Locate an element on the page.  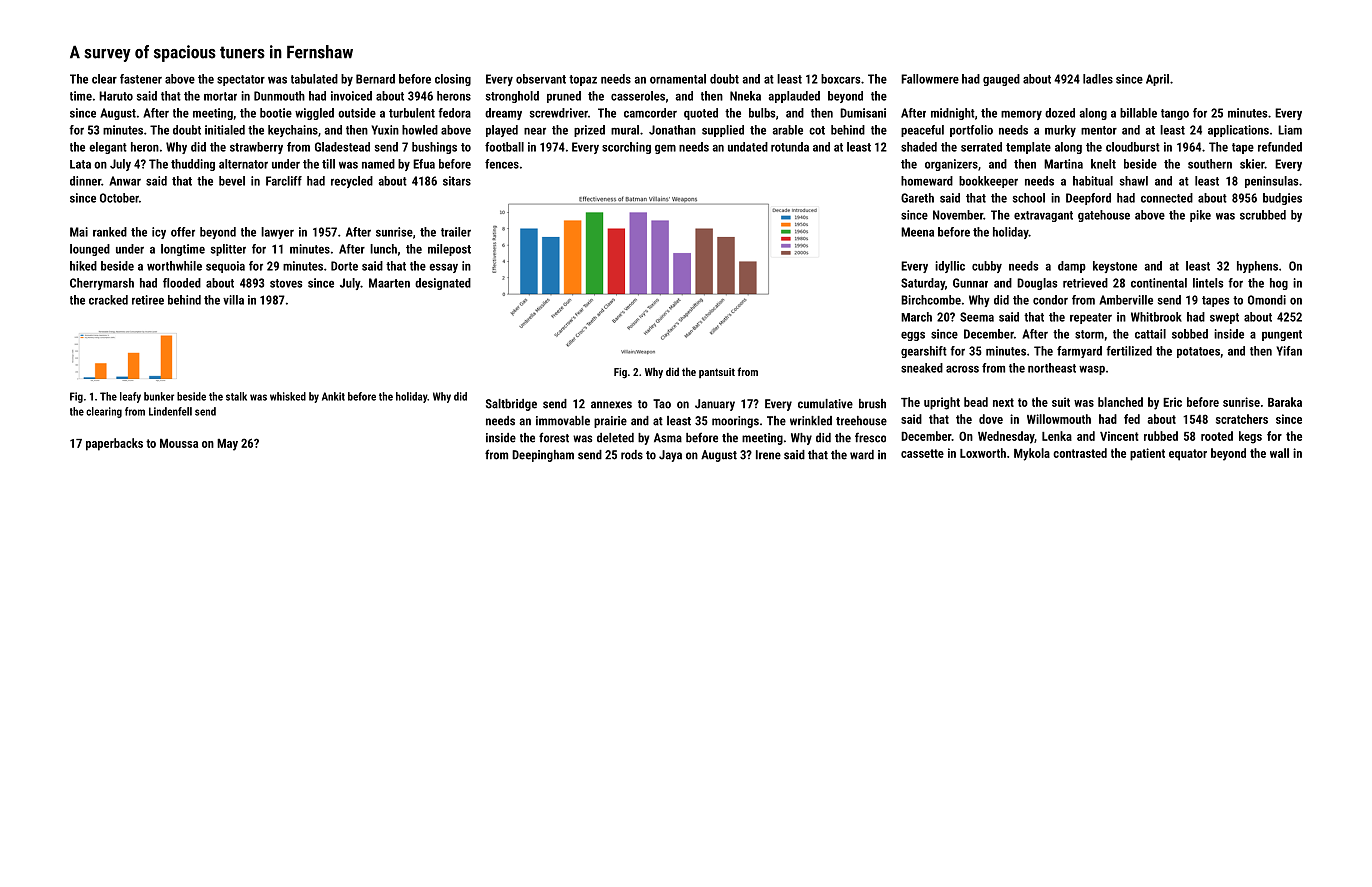
fastener is located at coordinates (141, 79).
